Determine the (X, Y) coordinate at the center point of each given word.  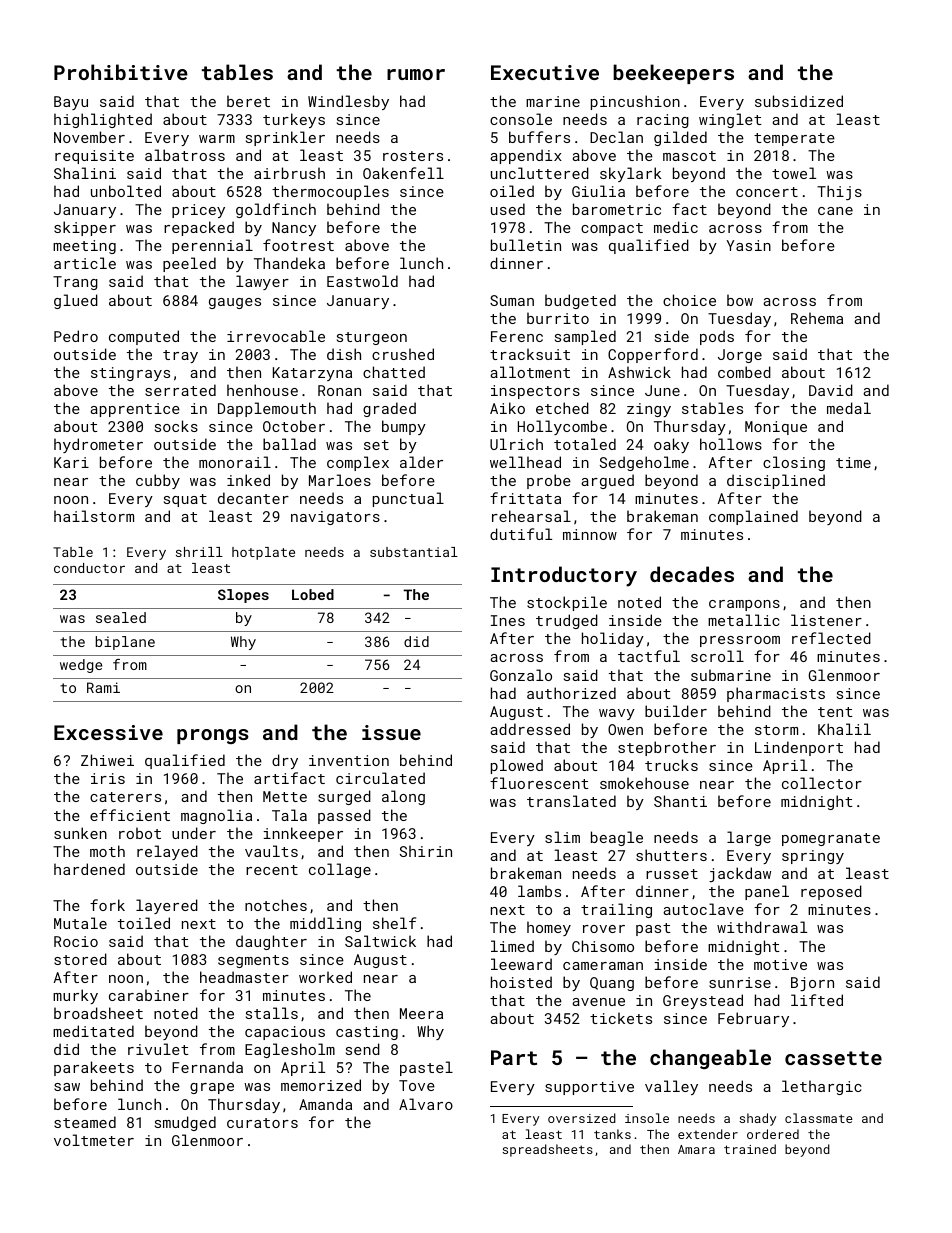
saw (67, 1087)
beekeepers (673, 74)
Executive (545, 72)
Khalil (844, 729)
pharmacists (776, 694)
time (853, 462)
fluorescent (539, 783)
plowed (517, 766)
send (363, 1049)
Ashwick (639, 372)
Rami (103, 687)
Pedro (76, 336)
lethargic (822, 1087)
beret (248, 101)
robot (140, 833)
